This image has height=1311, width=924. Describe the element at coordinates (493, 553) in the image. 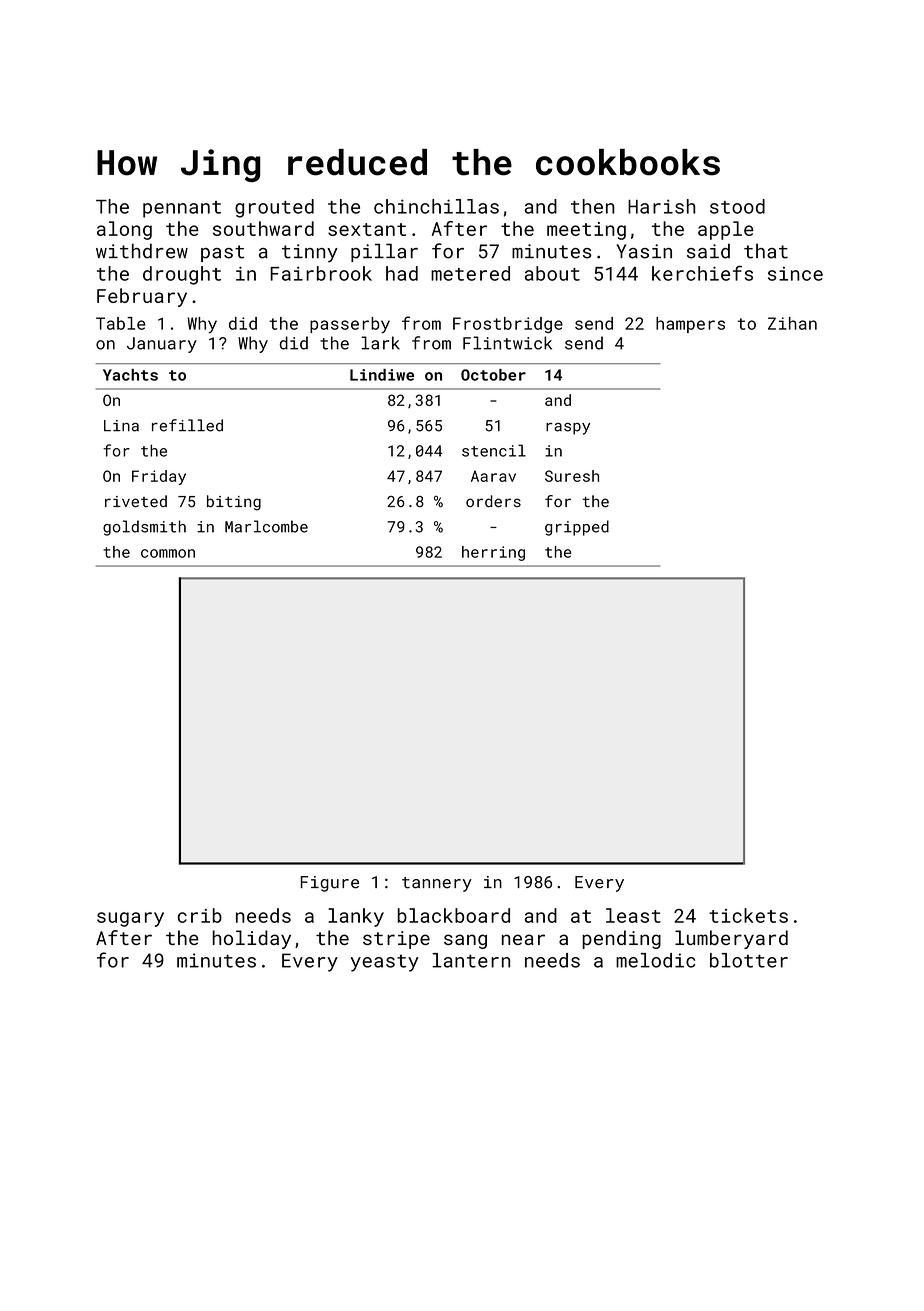

I see `herring` at that location.
